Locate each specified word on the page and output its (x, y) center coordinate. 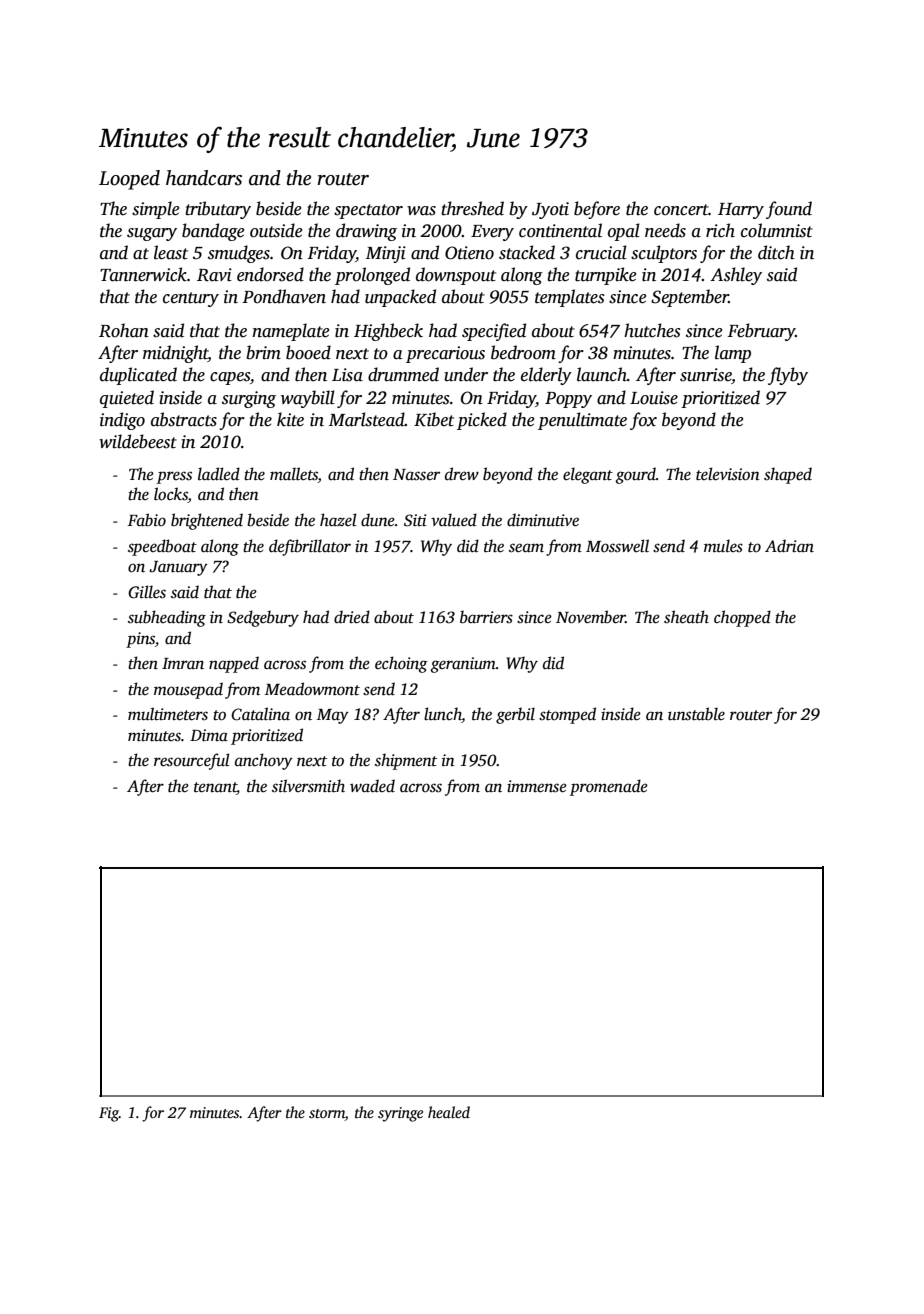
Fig (109, 1114)
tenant (215, 788)
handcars (204, 178)
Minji (386, 254)
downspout (456, 276)
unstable (696, 714)
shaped (788, 475)
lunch (443, 715)
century (191, 299)
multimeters (168, 714)
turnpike (605, 276)
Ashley (736, 276)
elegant (588, 475)
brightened (207, 521)
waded (372, 786)
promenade (609, 787)
